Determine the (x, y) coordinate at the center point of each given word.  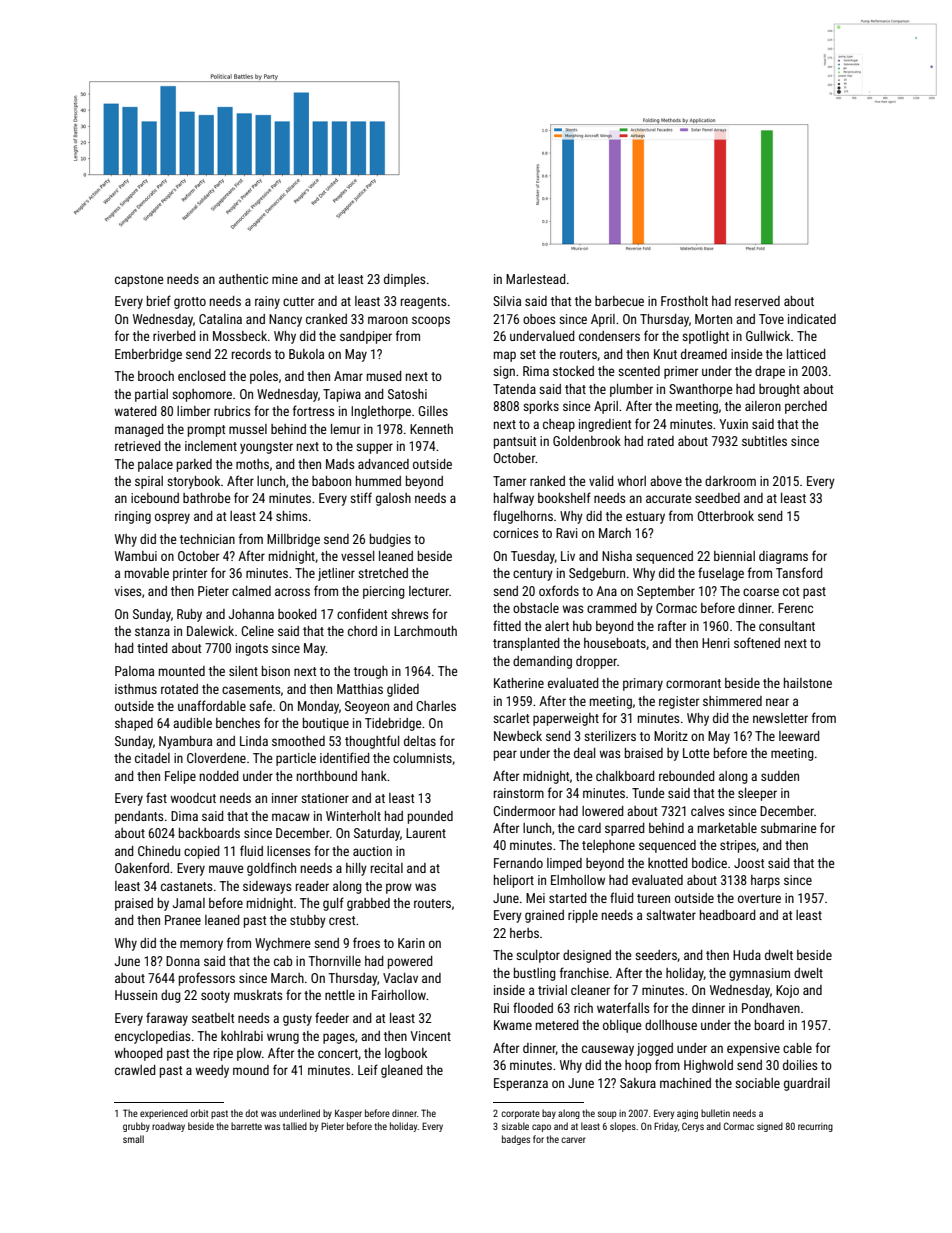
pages (339, 1038)
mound (251, 1070)
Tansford (799, 572)
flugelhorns (523, 517)
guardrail (807, 1084)
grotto (190, 303)
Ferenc (795, 608)
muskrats (258, 995)
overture (759, 898)
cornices (515, 533)
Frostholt (684, 301)
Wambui (136, 556)
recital (387, 868)
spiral (149, 482)
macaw (291, 817)
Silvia (507, 301)
